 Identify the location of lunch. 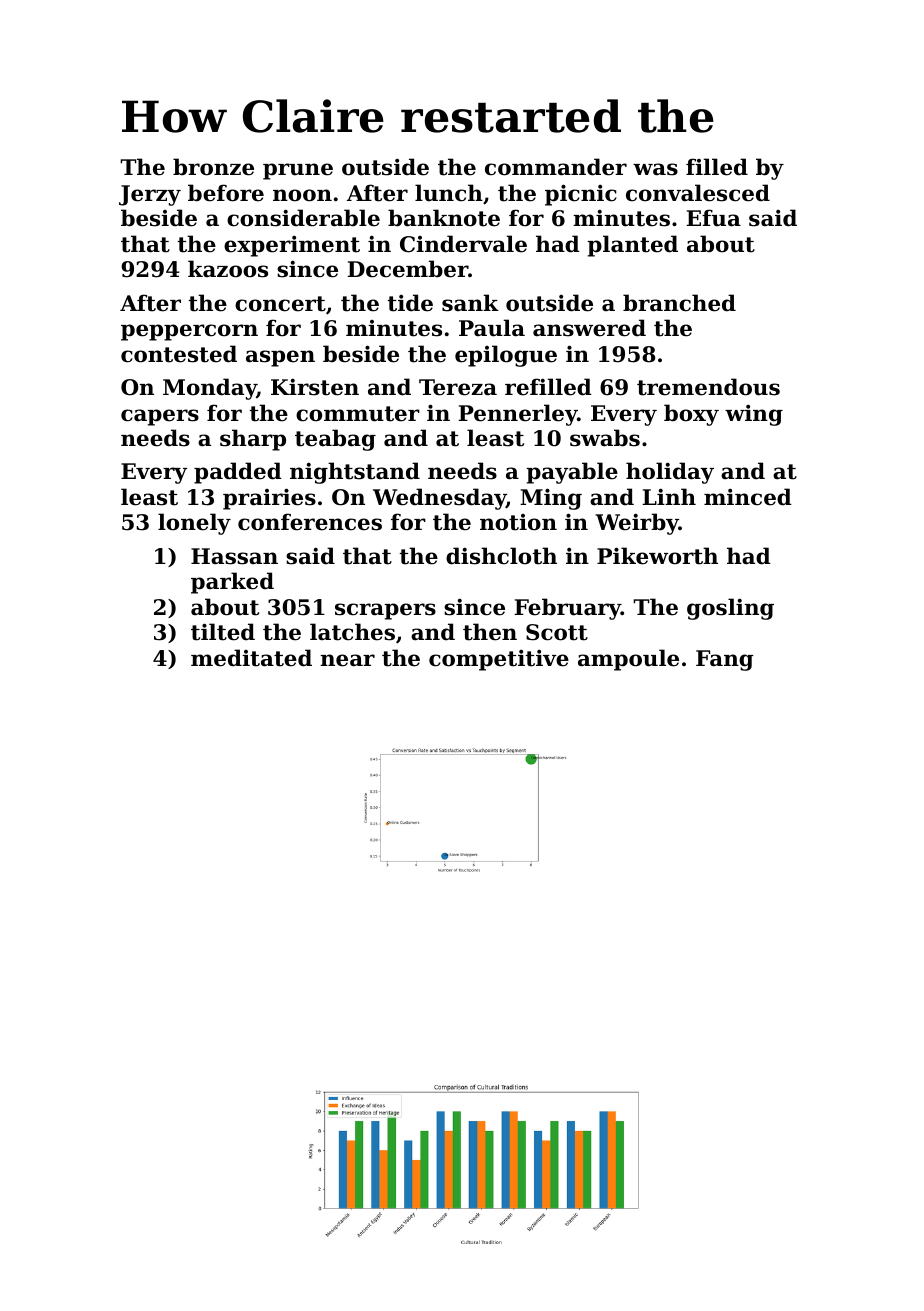
(449, 193).
